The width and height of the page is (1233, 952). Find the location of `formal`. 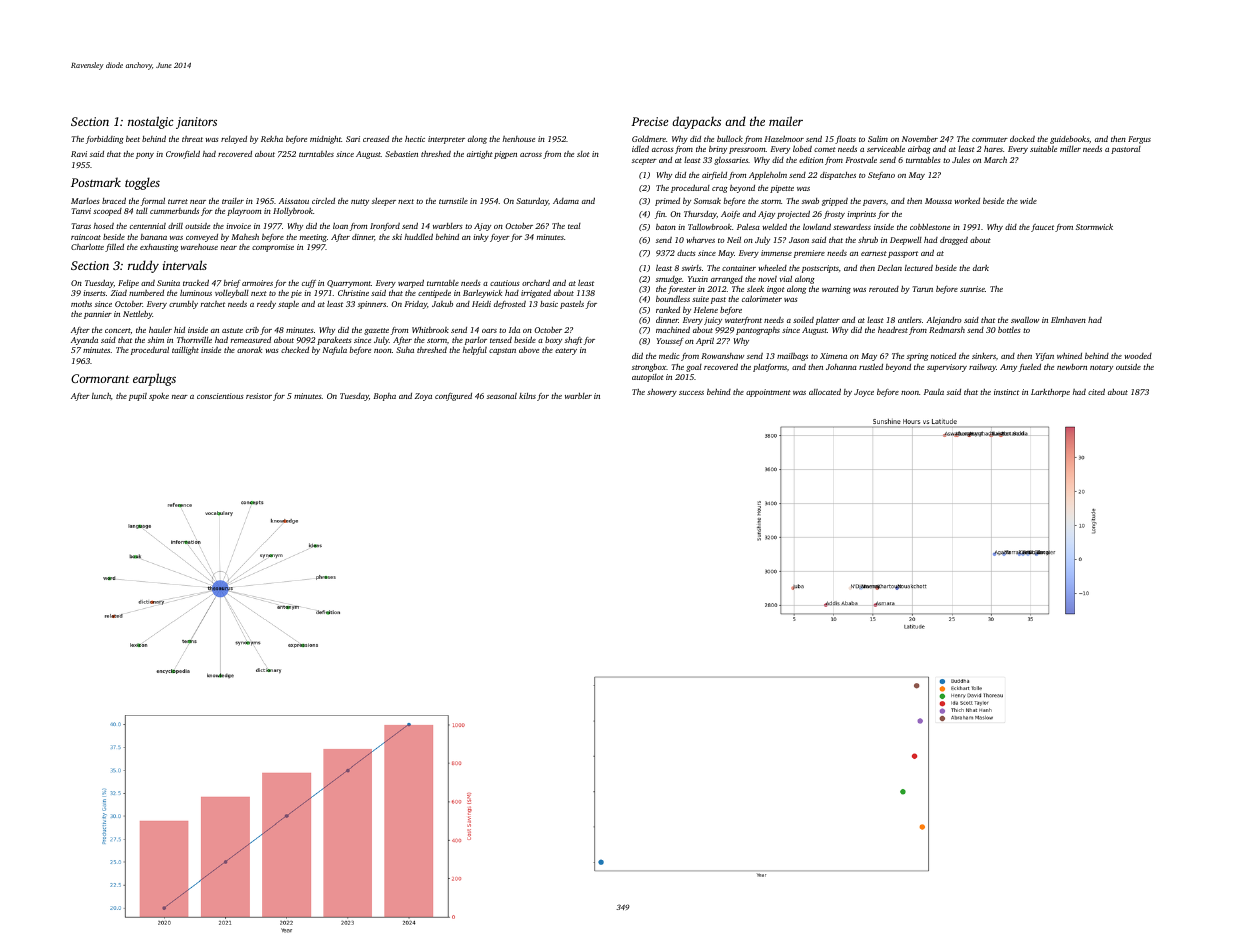

formal is located at coordinates (153, 202).
